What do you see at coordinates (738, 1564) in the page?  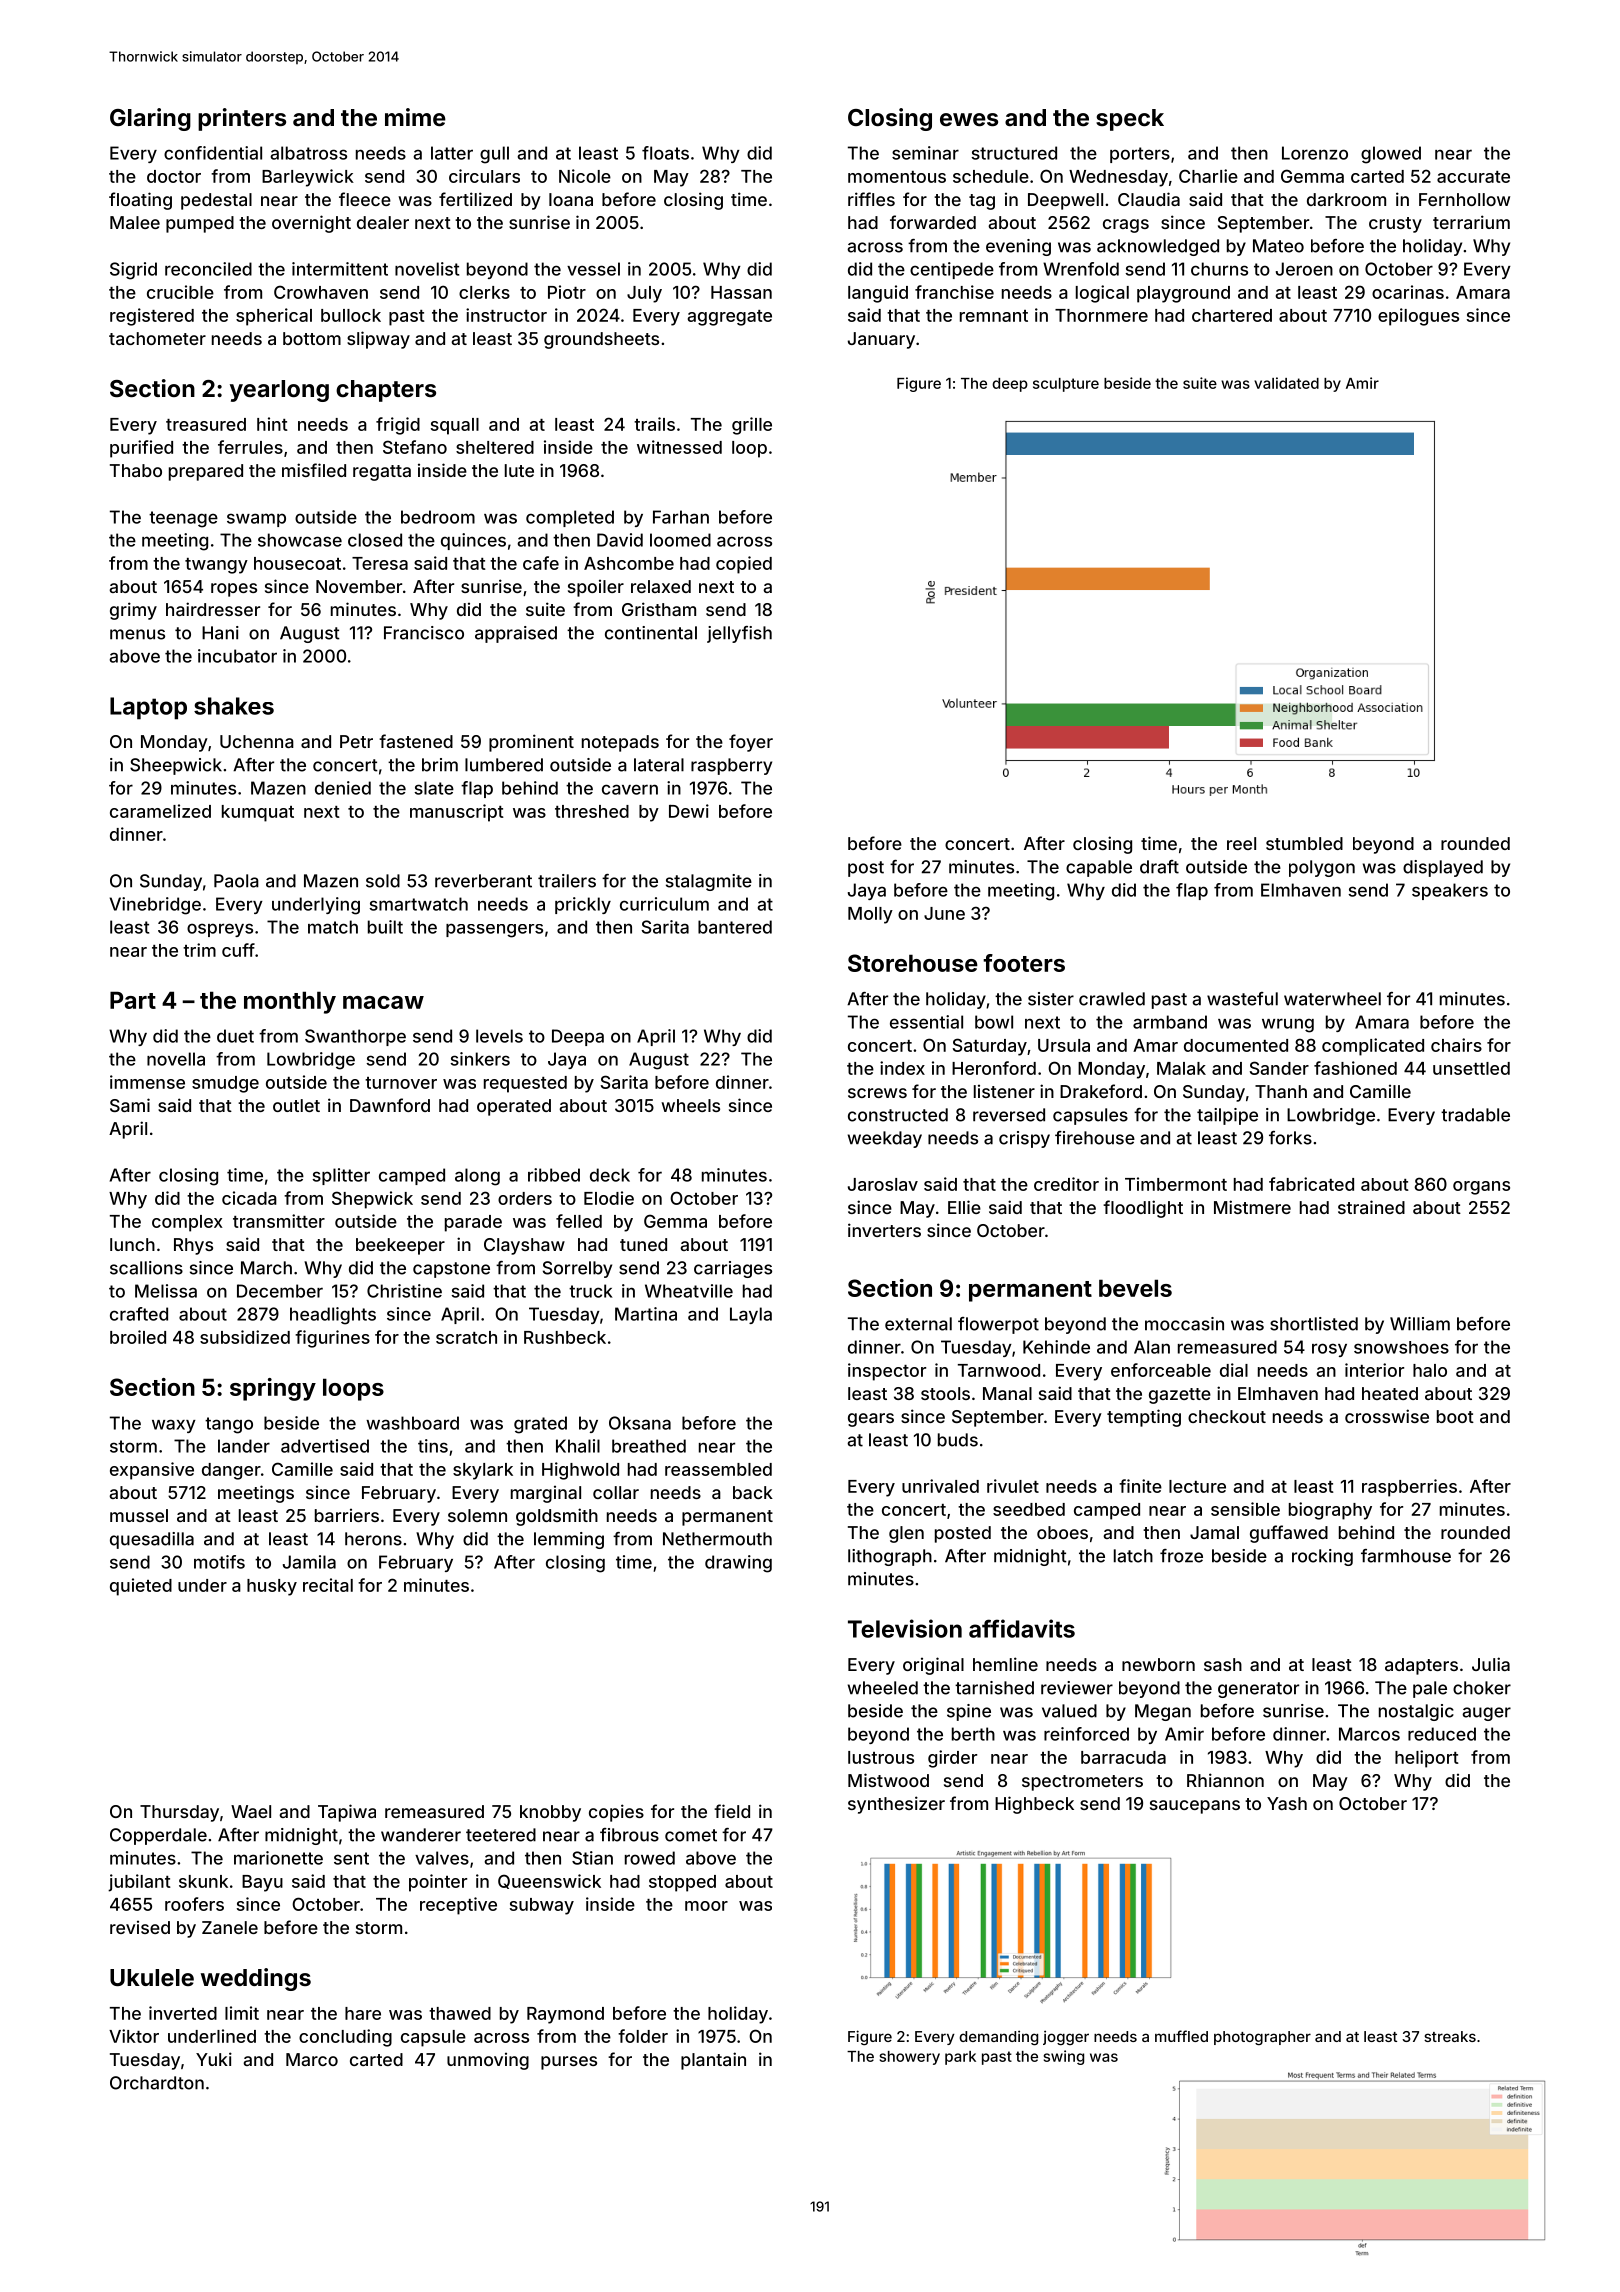 I see `drawing` at bounding box center [738, 1564].
